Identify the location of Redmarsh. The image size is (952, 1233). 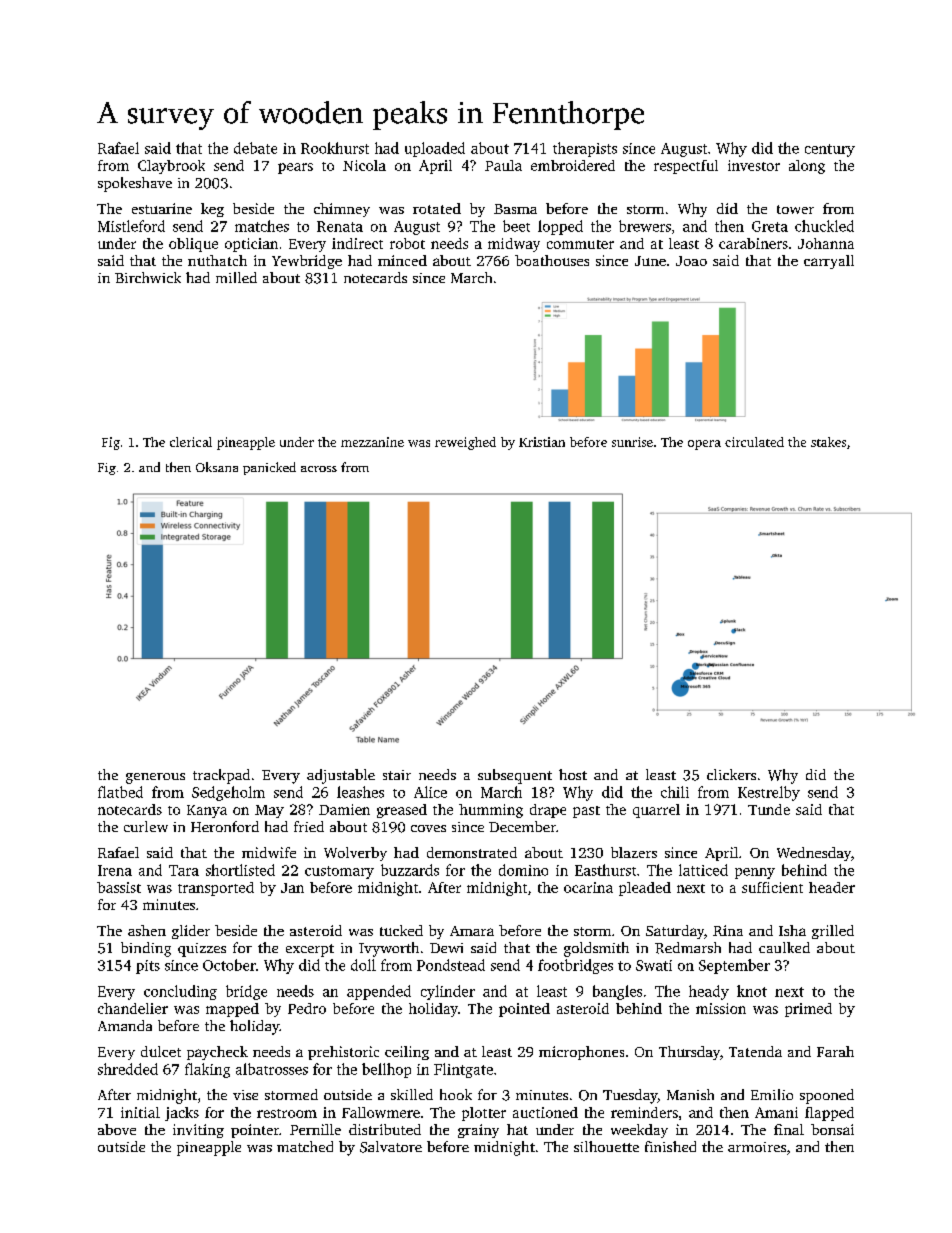
(688, 948).
